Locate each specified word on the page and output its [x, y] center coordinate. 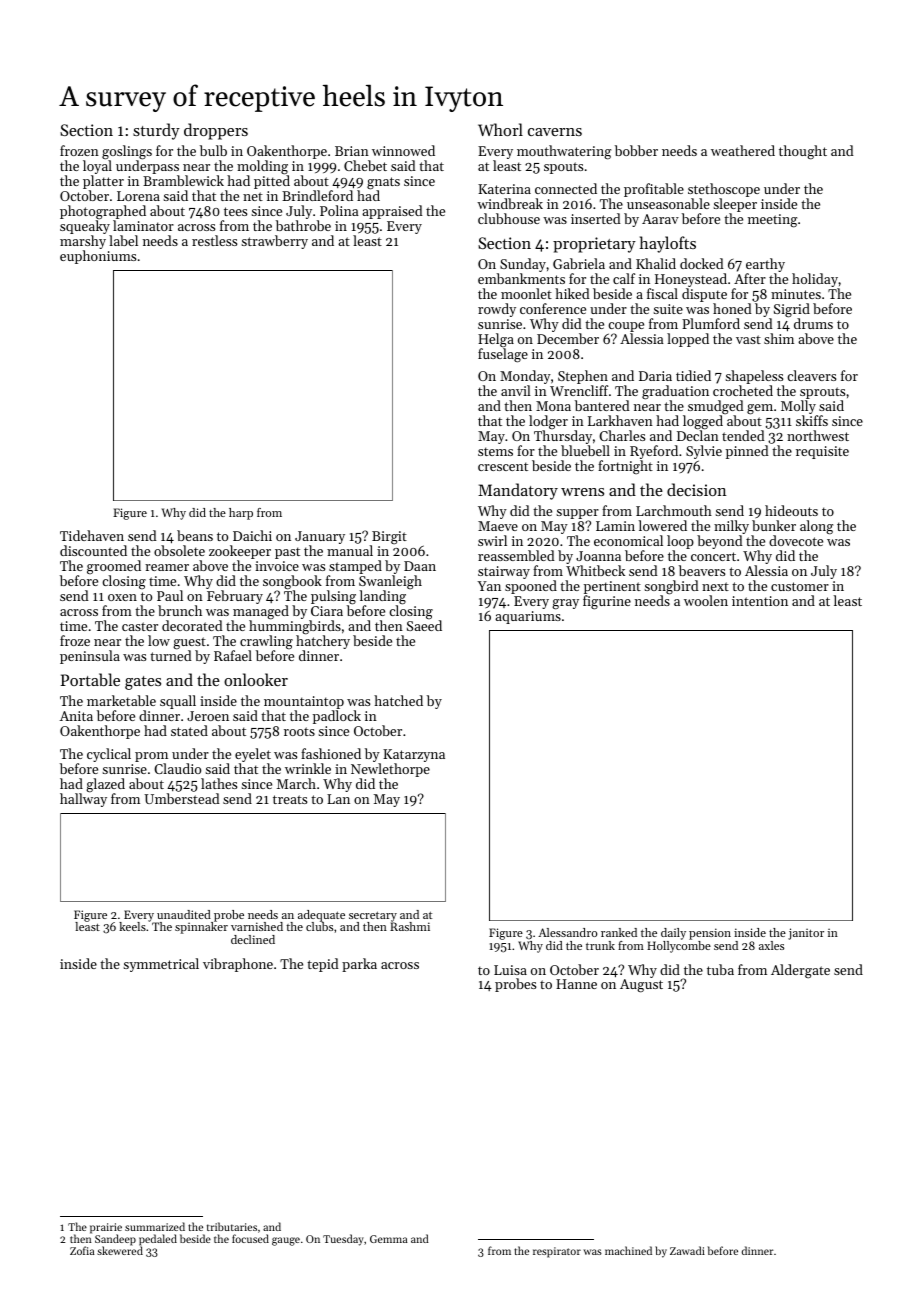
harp [241, 514]
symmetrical [161, 965]
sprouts [822, 393]
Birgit [388, 538]
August [641, 986]
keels [132, 926]
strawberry [274, 242]
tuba [720, 969]
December [568, 338]
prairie [106, 1229]
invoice [277, 566]
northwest [818, 435]
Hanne [576, 984]
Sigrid [792, 310]
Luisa [510, 970]
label [123, 240]
